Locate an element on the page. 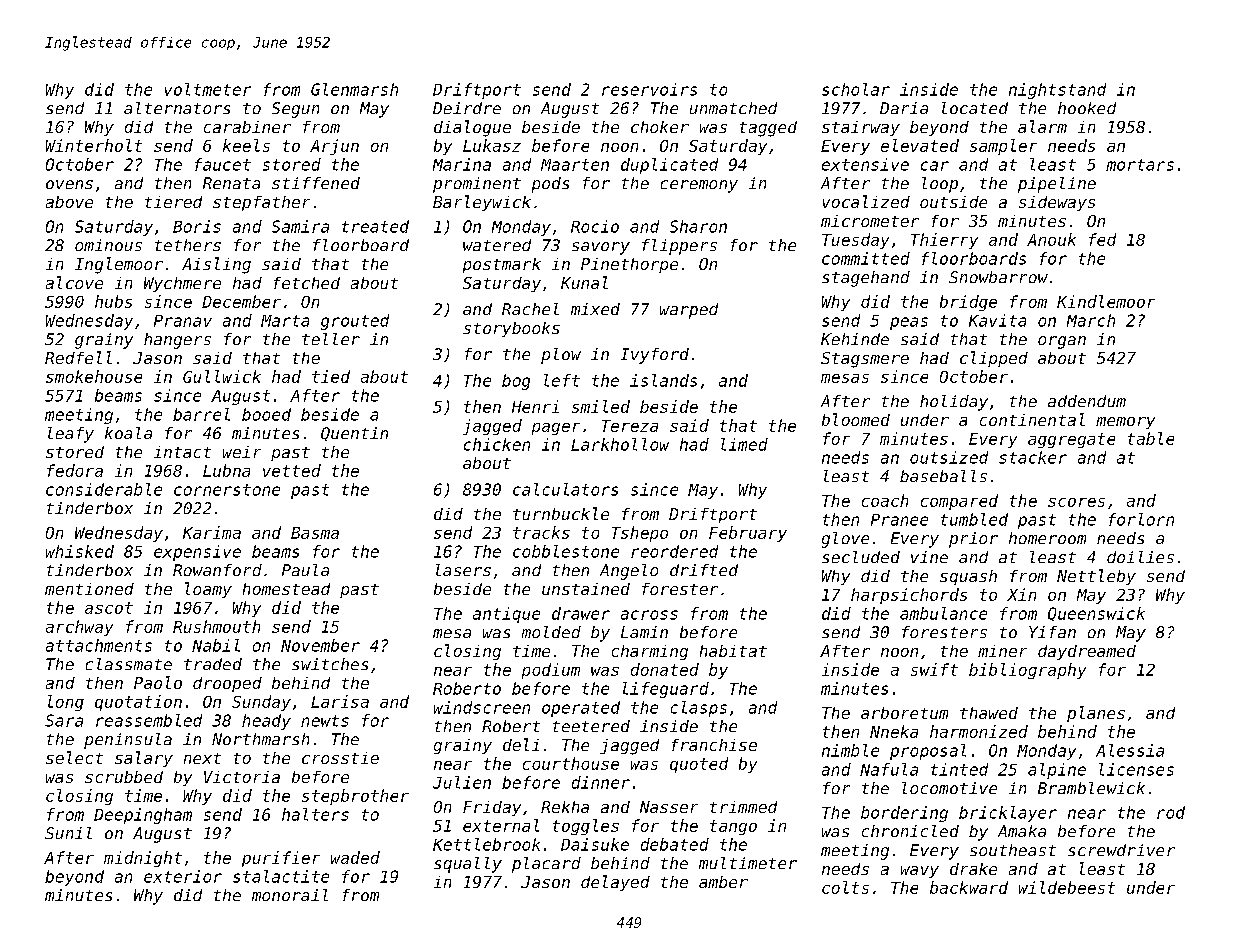  scholar is located at coordinates (856, 89).
